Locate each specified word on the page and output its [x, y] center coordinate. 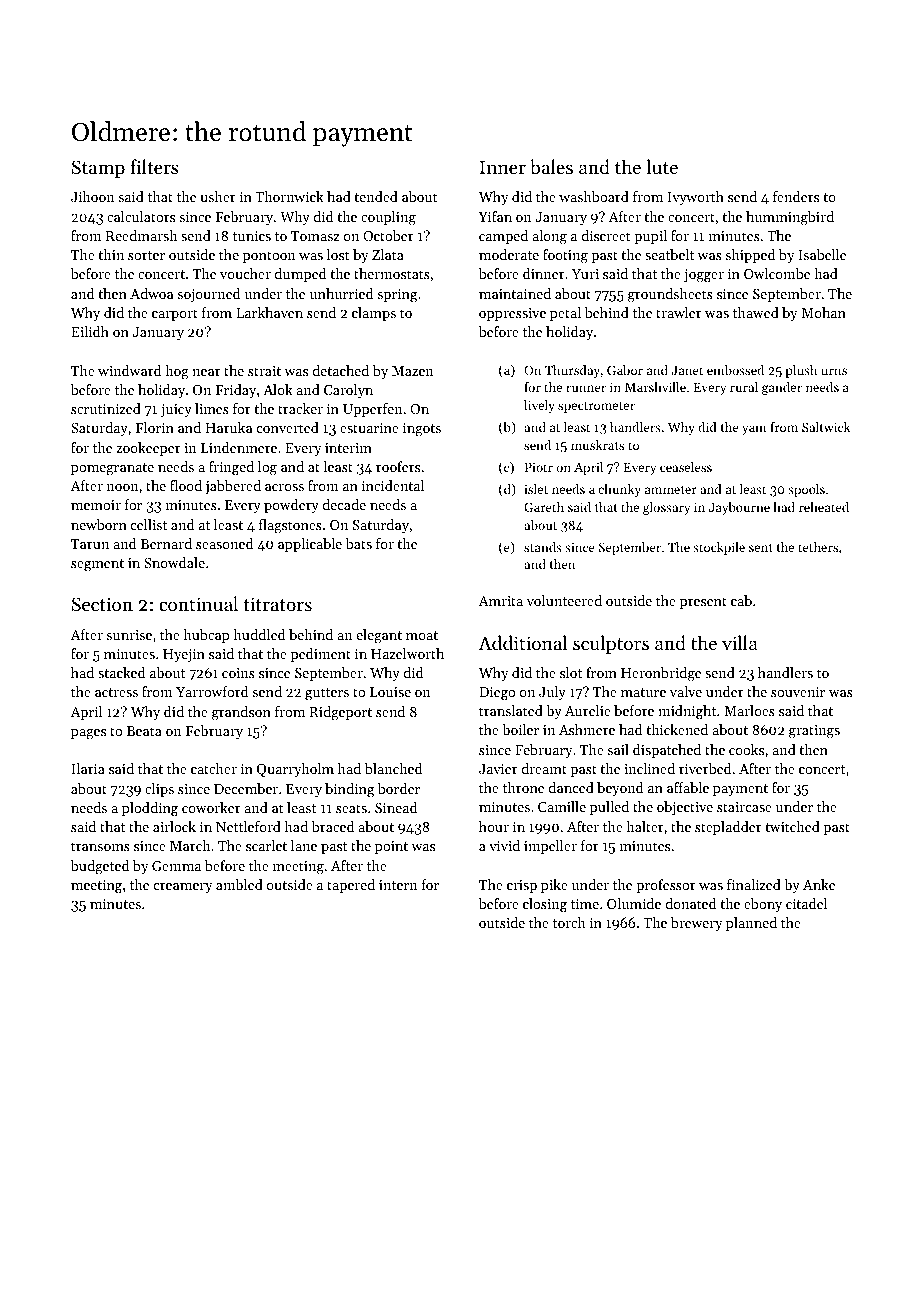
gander [782, 388]
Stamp [98, 169]
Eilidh [90, 331]
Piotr [539, 467]
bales [551, 167]
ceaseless [686, 467]
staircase [744, 807]
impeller [550, 847]
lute [662, 166]
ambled [239, 884]
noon [123, 487]
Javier [498, 769]
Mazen [413, 371]
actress [116, 692]
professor [666, 886]
